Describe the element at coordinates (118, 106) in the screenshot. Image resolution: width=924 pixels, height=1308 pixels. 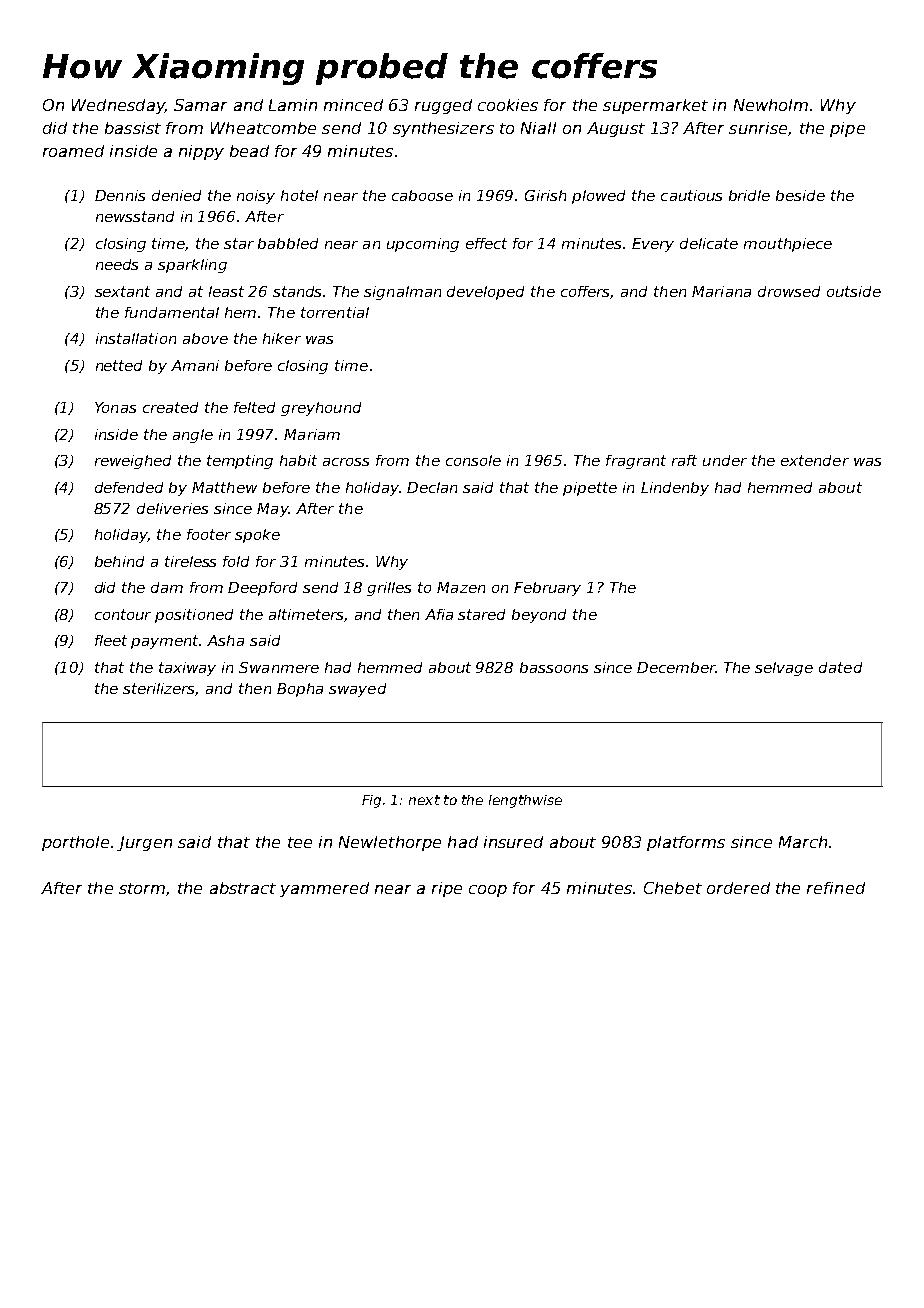
I see `Wednesday` at that location.
